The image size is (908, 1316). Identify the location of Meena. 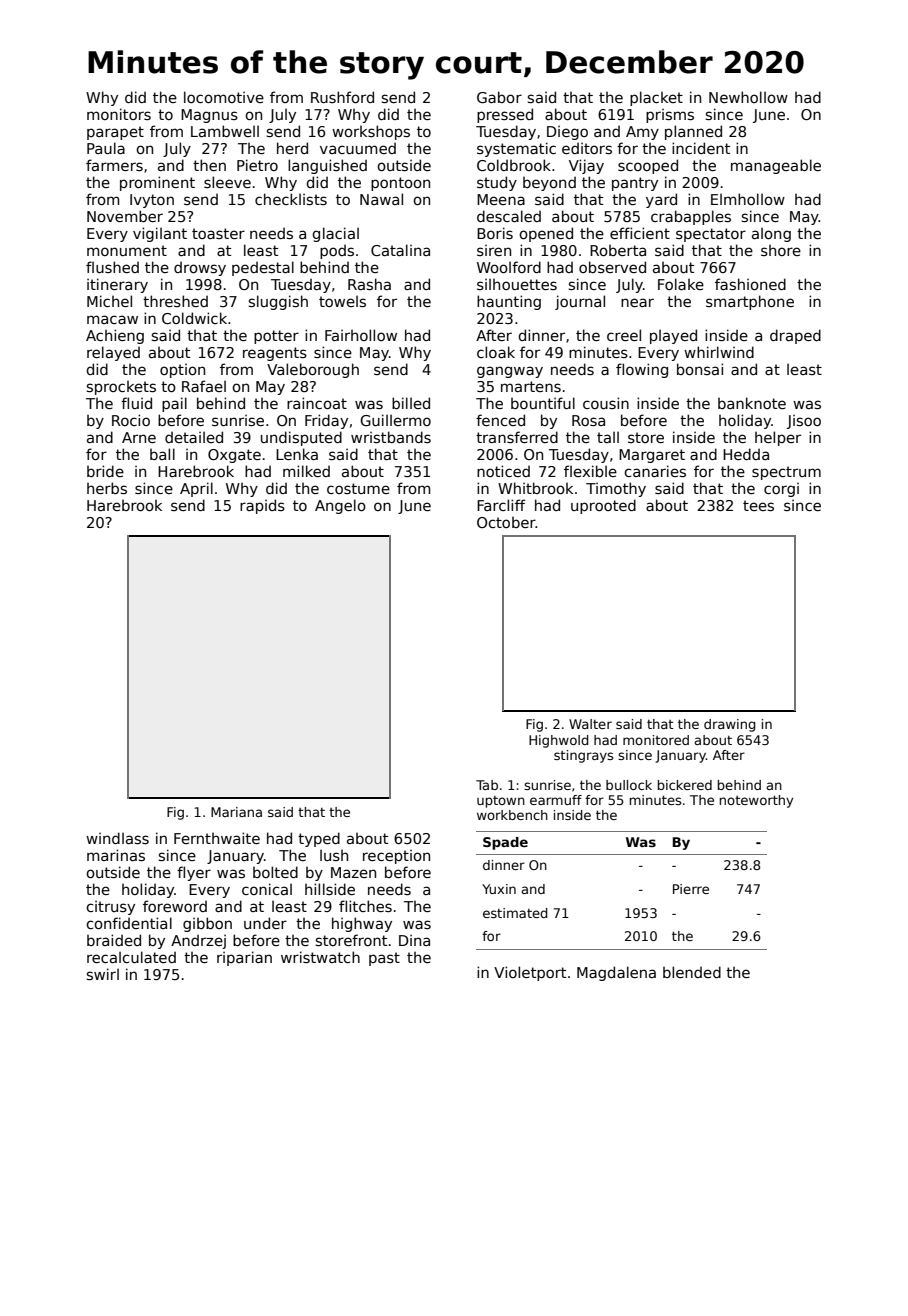
(501, 199).
